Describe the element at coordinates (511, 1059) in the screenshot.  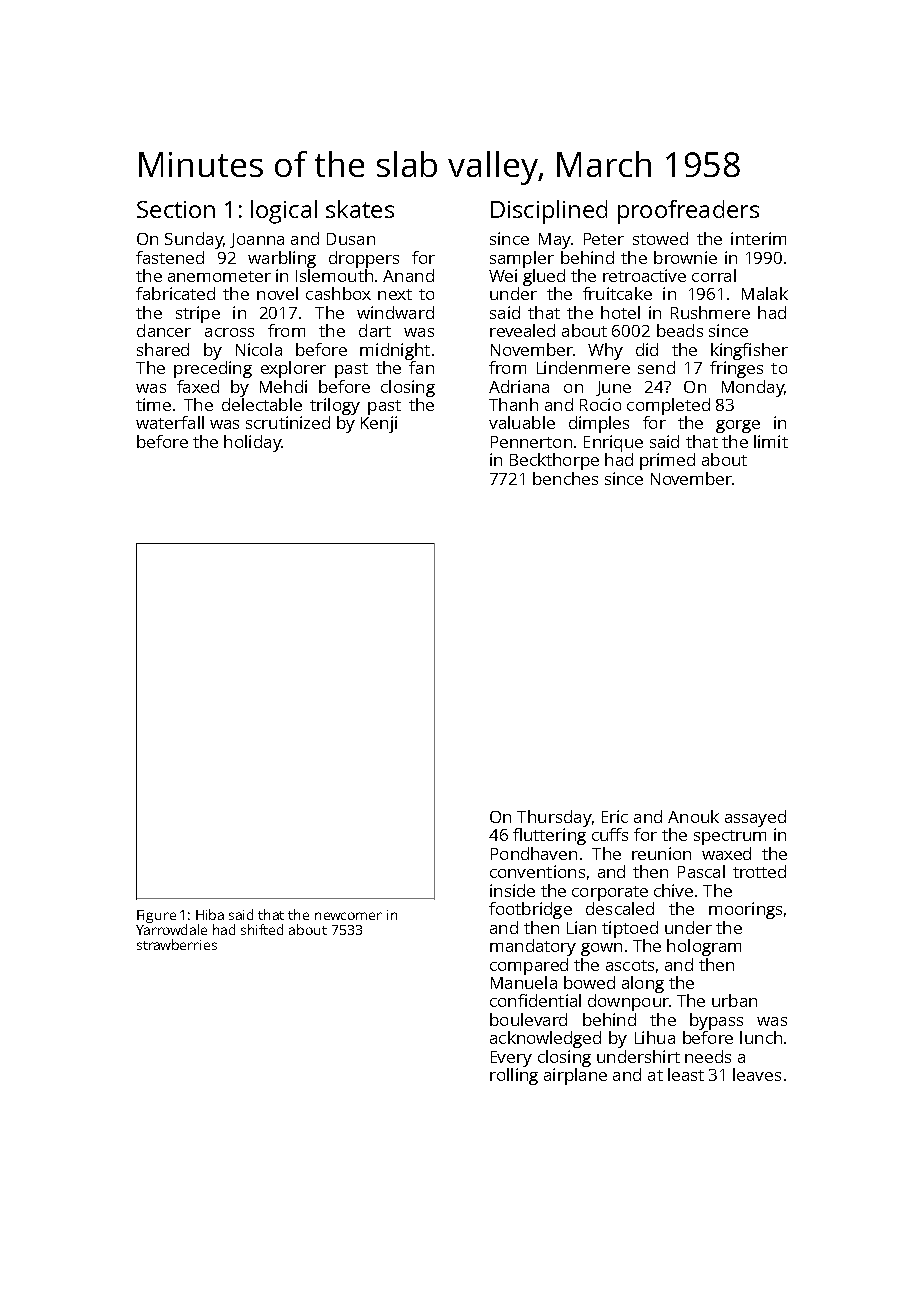
I see `Every` at that location.
